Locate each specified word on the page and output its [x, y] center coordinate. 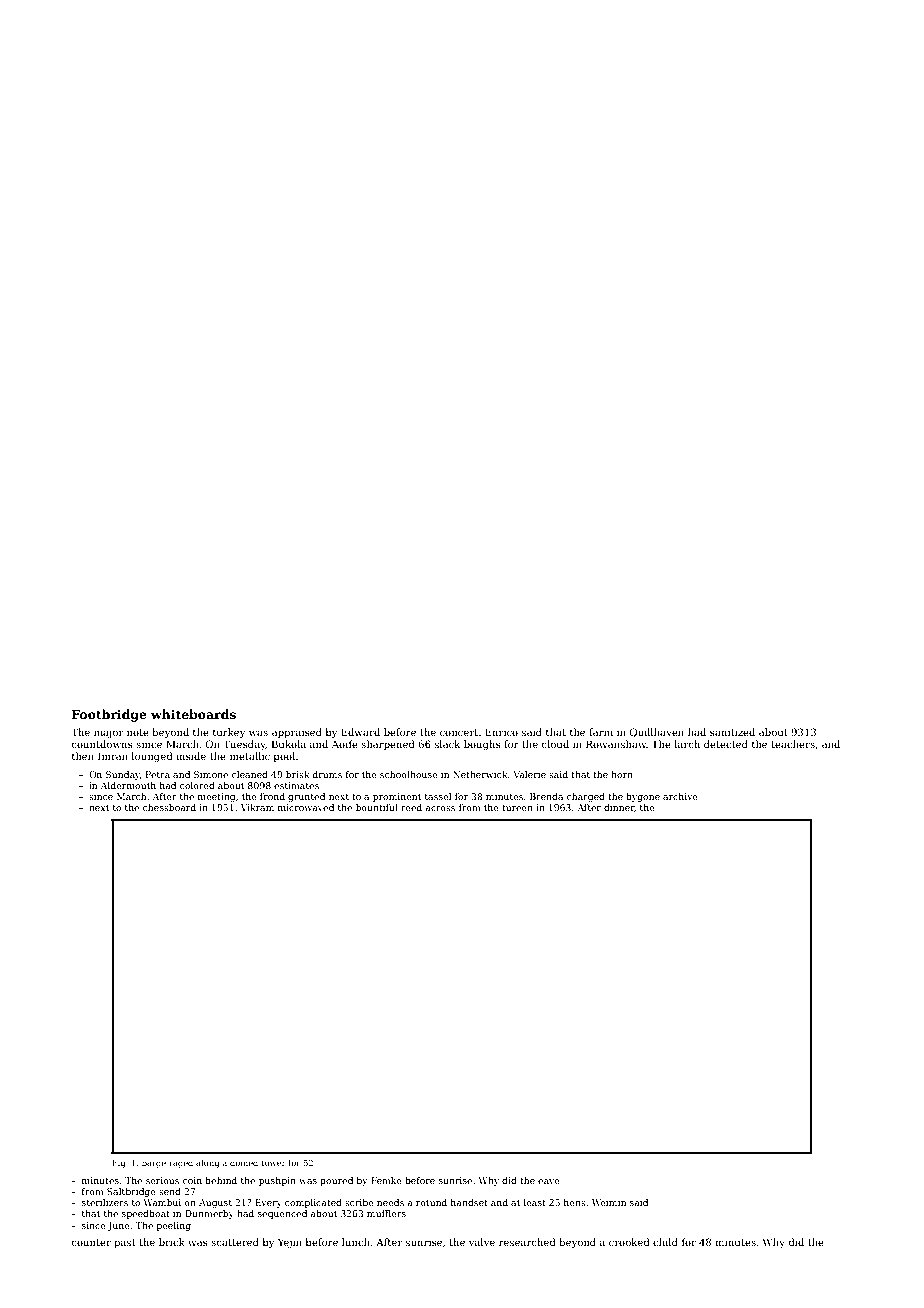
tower [273, 1163]
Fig [118, 1164]
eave [549, 1181]
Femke [386, 1180]
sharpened [388, 745]
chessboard [169, 807]
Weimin [609, 1202]
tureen [517, 808]
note [138, 732]
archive [680, 796]
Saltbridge [131, 1192]
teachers [793, 744]
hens [575, 1202]
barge [154, 1163]
